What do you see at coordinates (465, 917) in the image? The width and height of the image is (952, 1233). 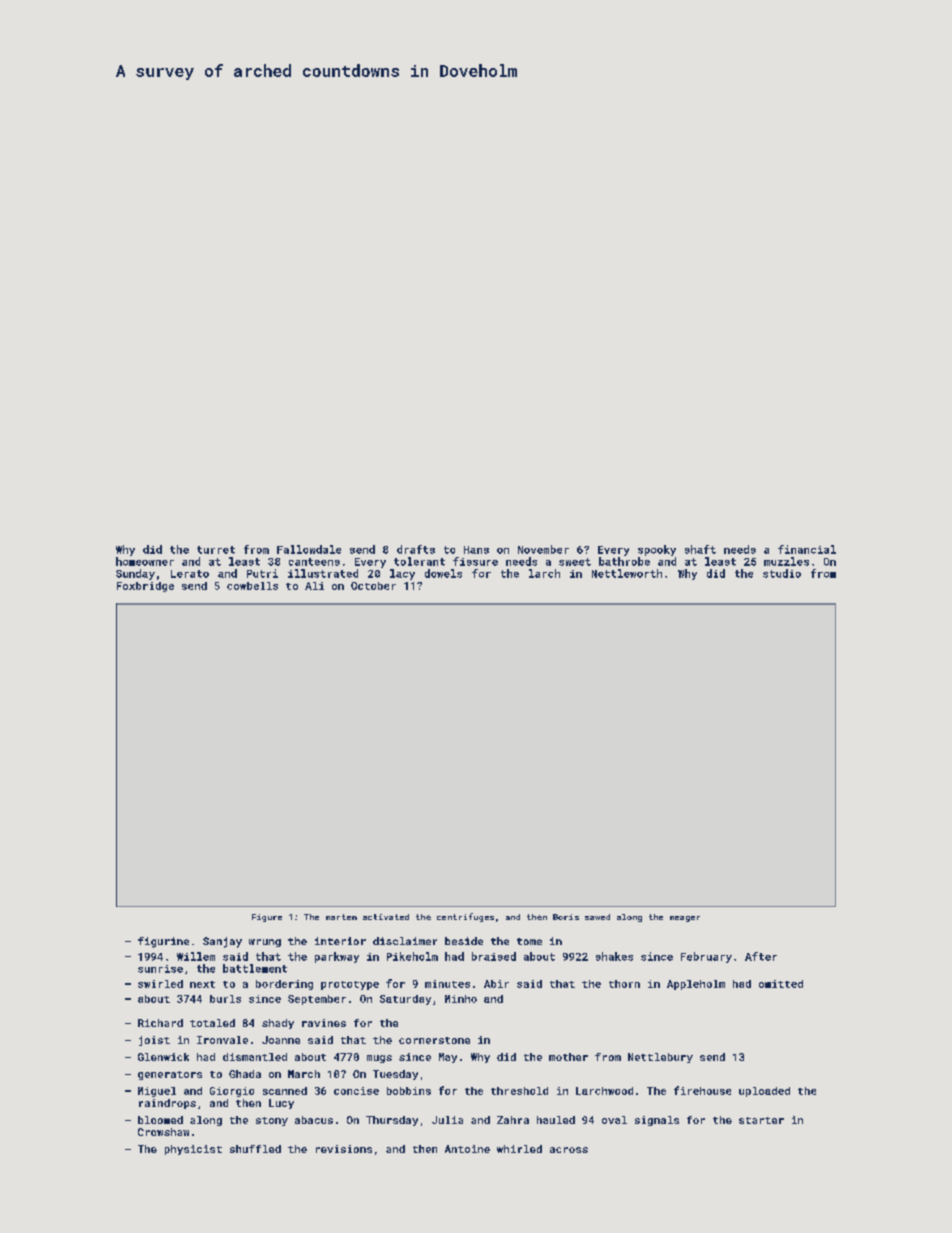 I see `centrifuges` at bounding box center [465, 917].
